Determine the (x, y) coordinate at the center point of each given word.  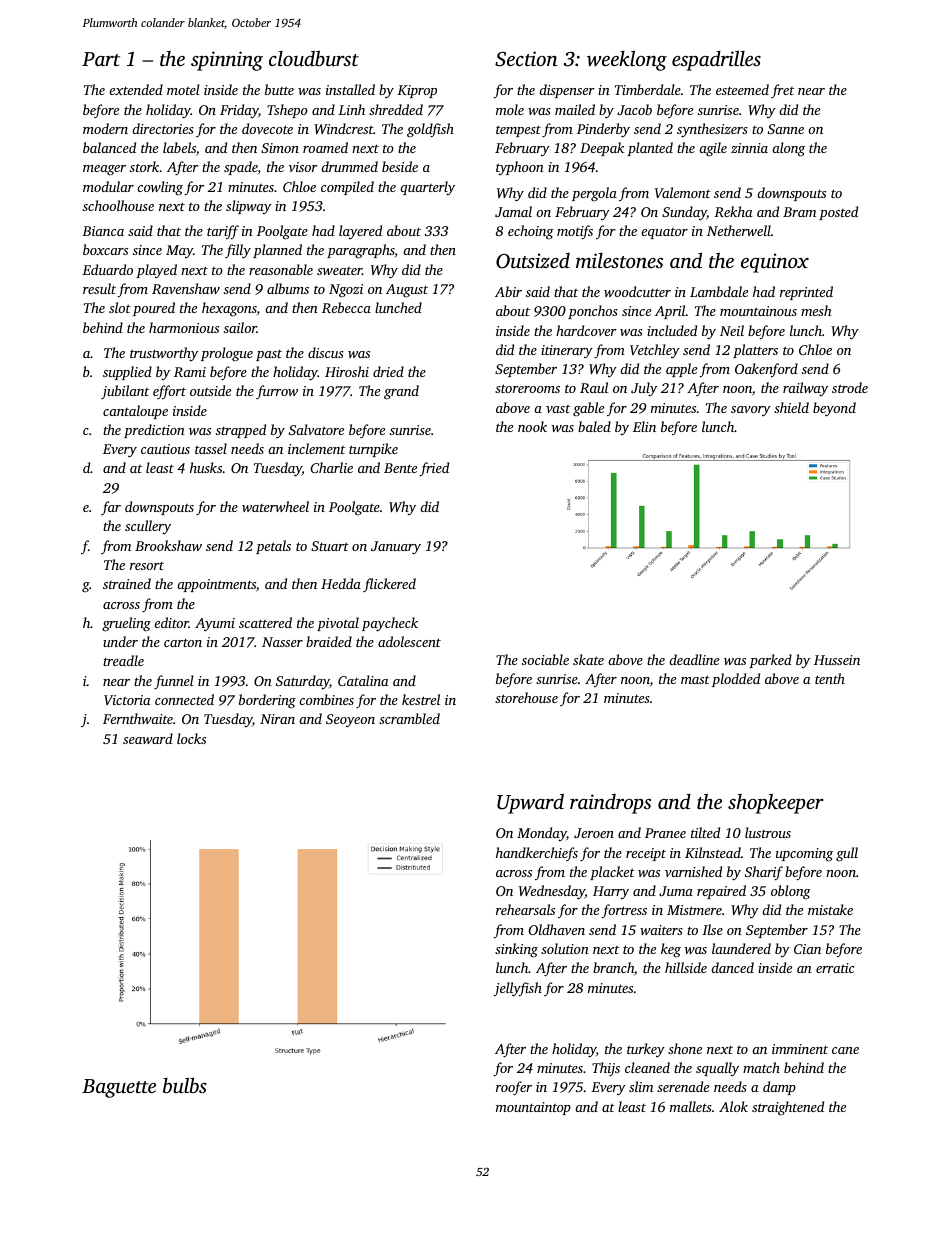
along (788, 149)
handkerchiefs (537, 854)
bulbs (185, 1085)
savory (751, 411)
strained (127, 583)
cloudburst (314, 58)
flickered (389, 585)
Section (526, 59)
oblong (791, 892)
